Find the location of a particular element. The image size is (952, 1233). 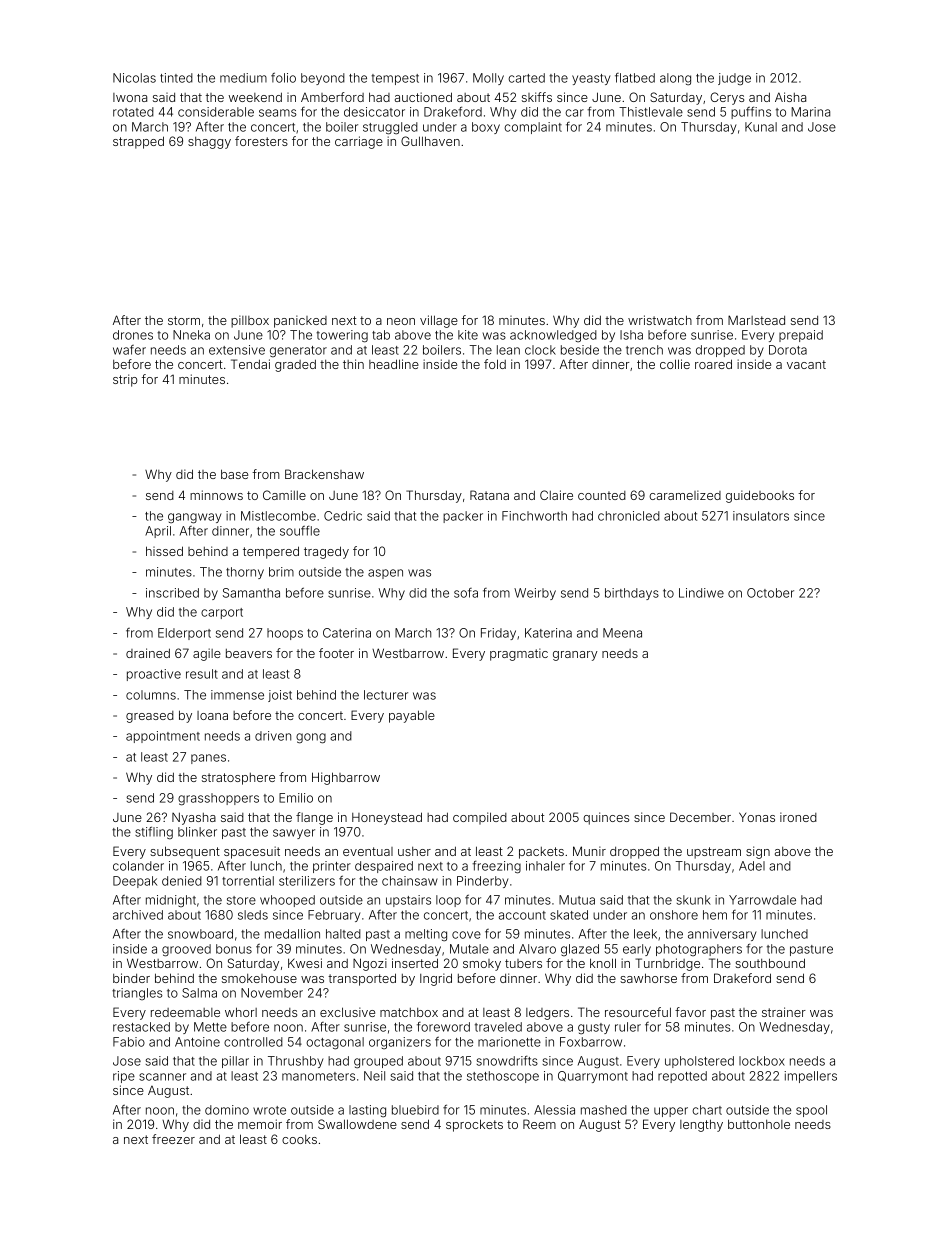

foresters is located at coordinates (261, 141).
